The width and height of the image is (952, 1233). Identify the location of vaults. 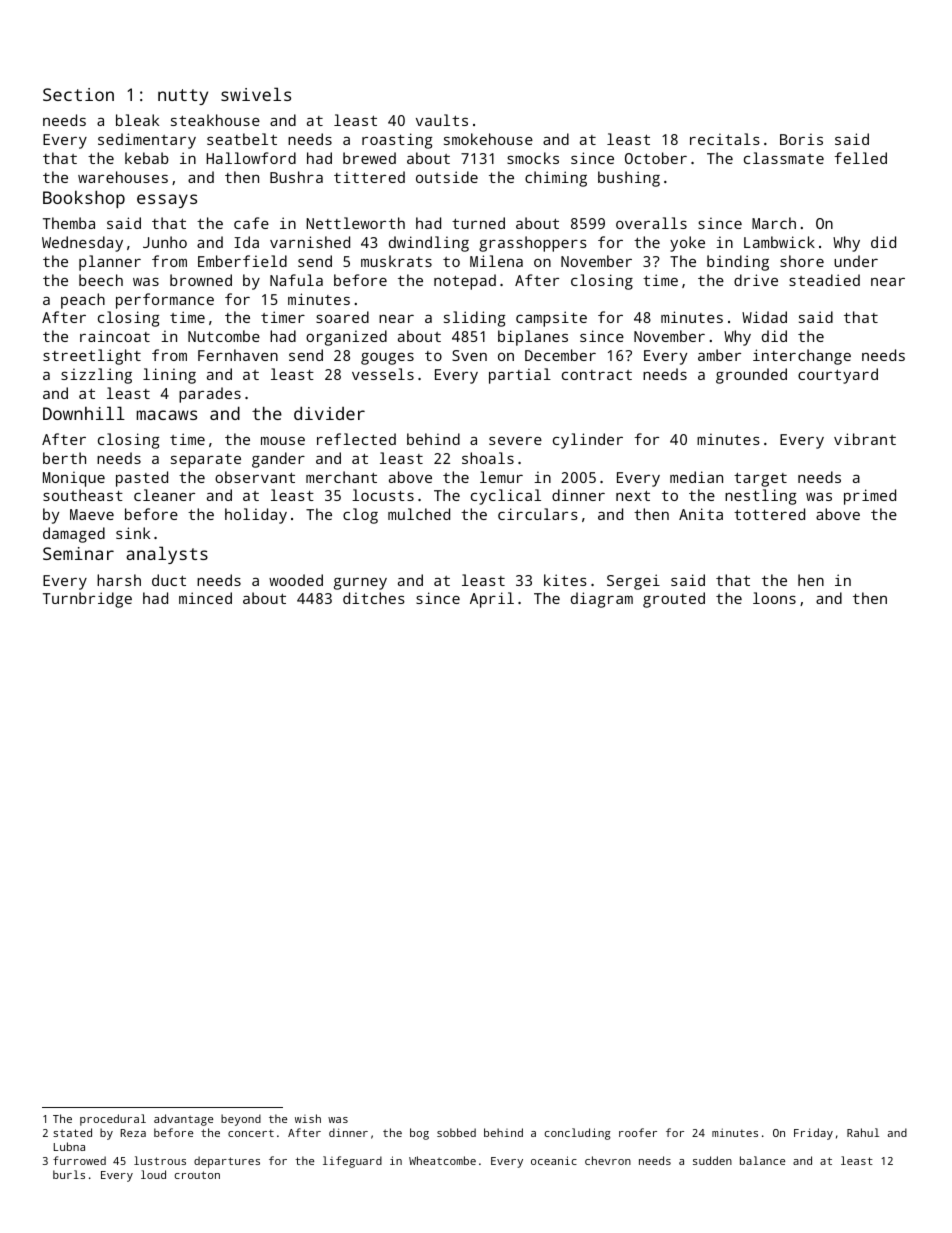
(442, 120).
